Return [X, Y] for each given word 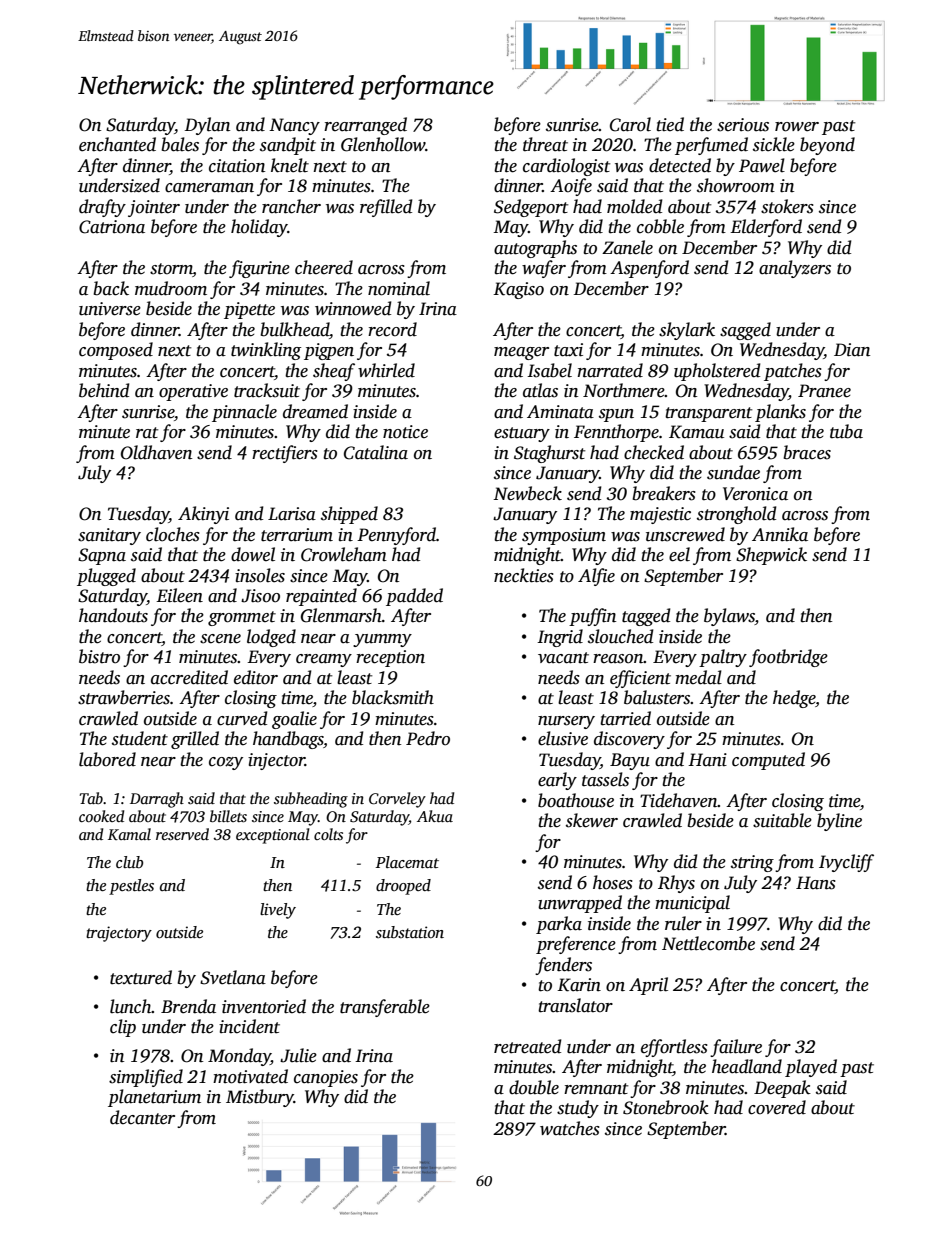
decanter [142, 1117]
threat [545, 144]
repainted [321, 597]
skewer [592, 820]
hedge [794, 699]
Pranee [824, 391]
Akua [435, 816]
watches [570, 1128]
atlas [540, 390]
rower [797, 127]
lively [278, 911]
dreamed [315, 411]
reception [390, 658]
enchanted [117, 144]
